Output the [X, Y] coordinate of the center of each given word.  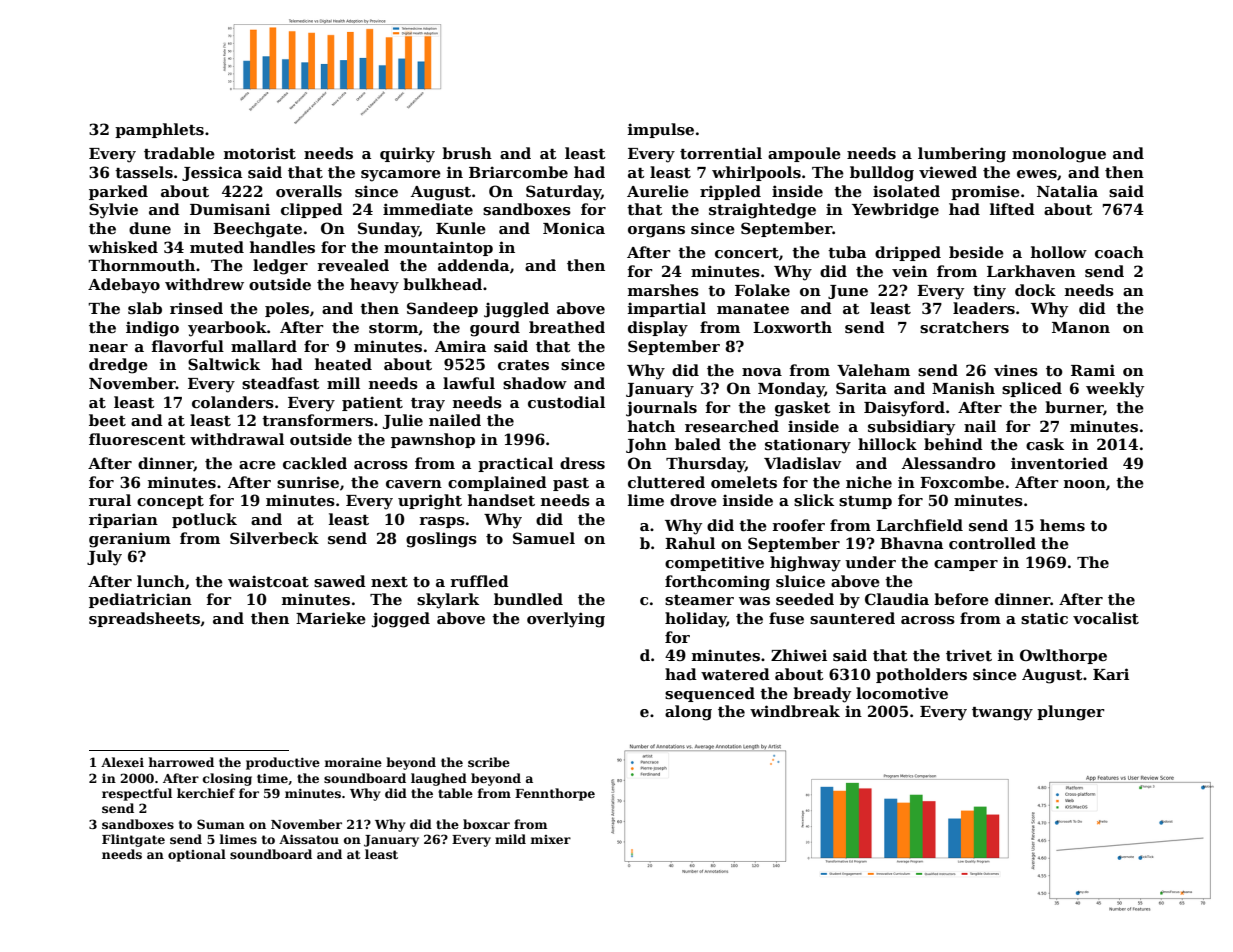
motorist [260, 153]
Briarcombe [518, 172]
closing [227, 779]
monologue [1059, 155]
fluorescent [137, 439]
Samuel [544, 538]
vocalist [1106, 618]
